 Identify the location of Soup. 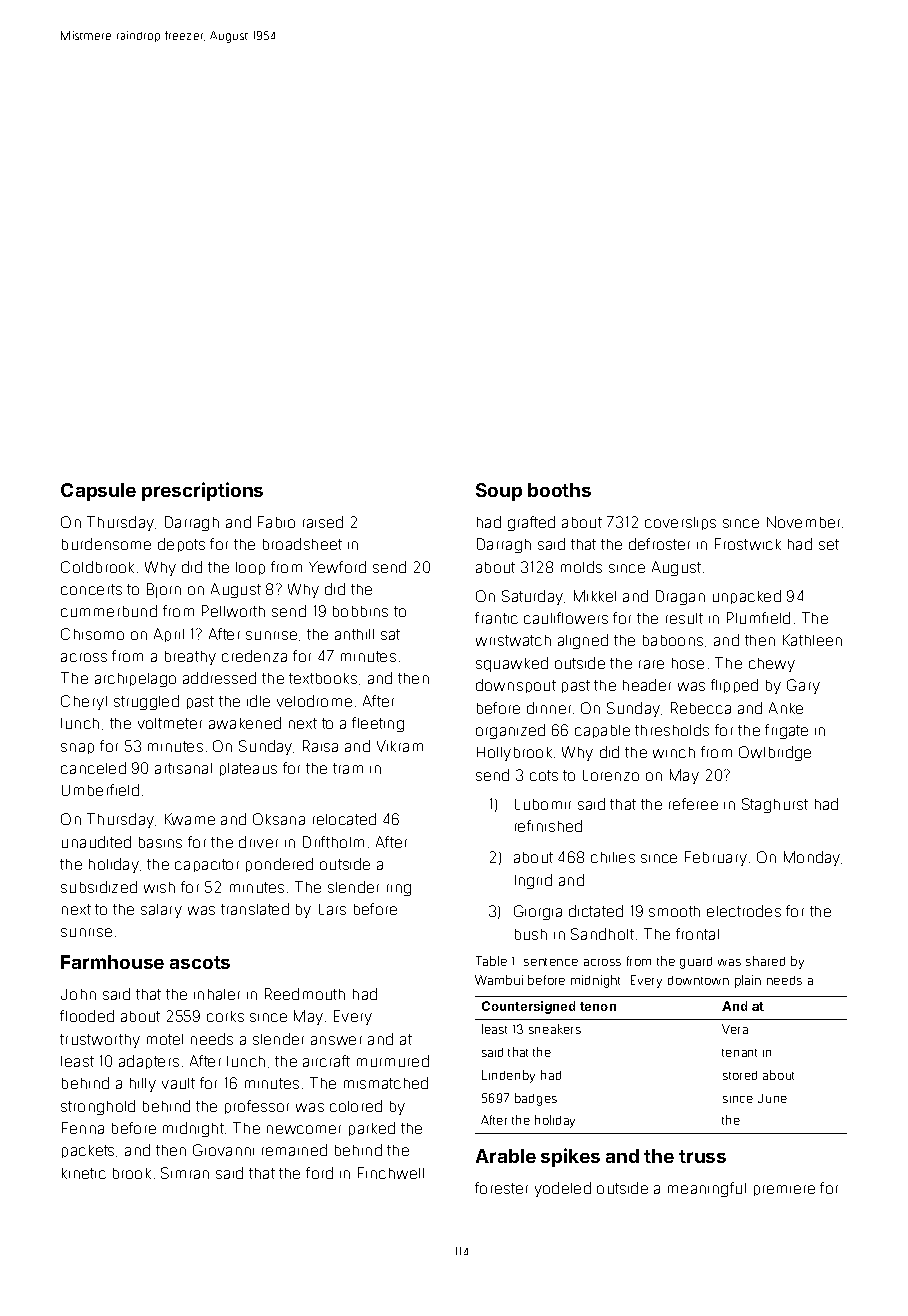
(499, 492).
